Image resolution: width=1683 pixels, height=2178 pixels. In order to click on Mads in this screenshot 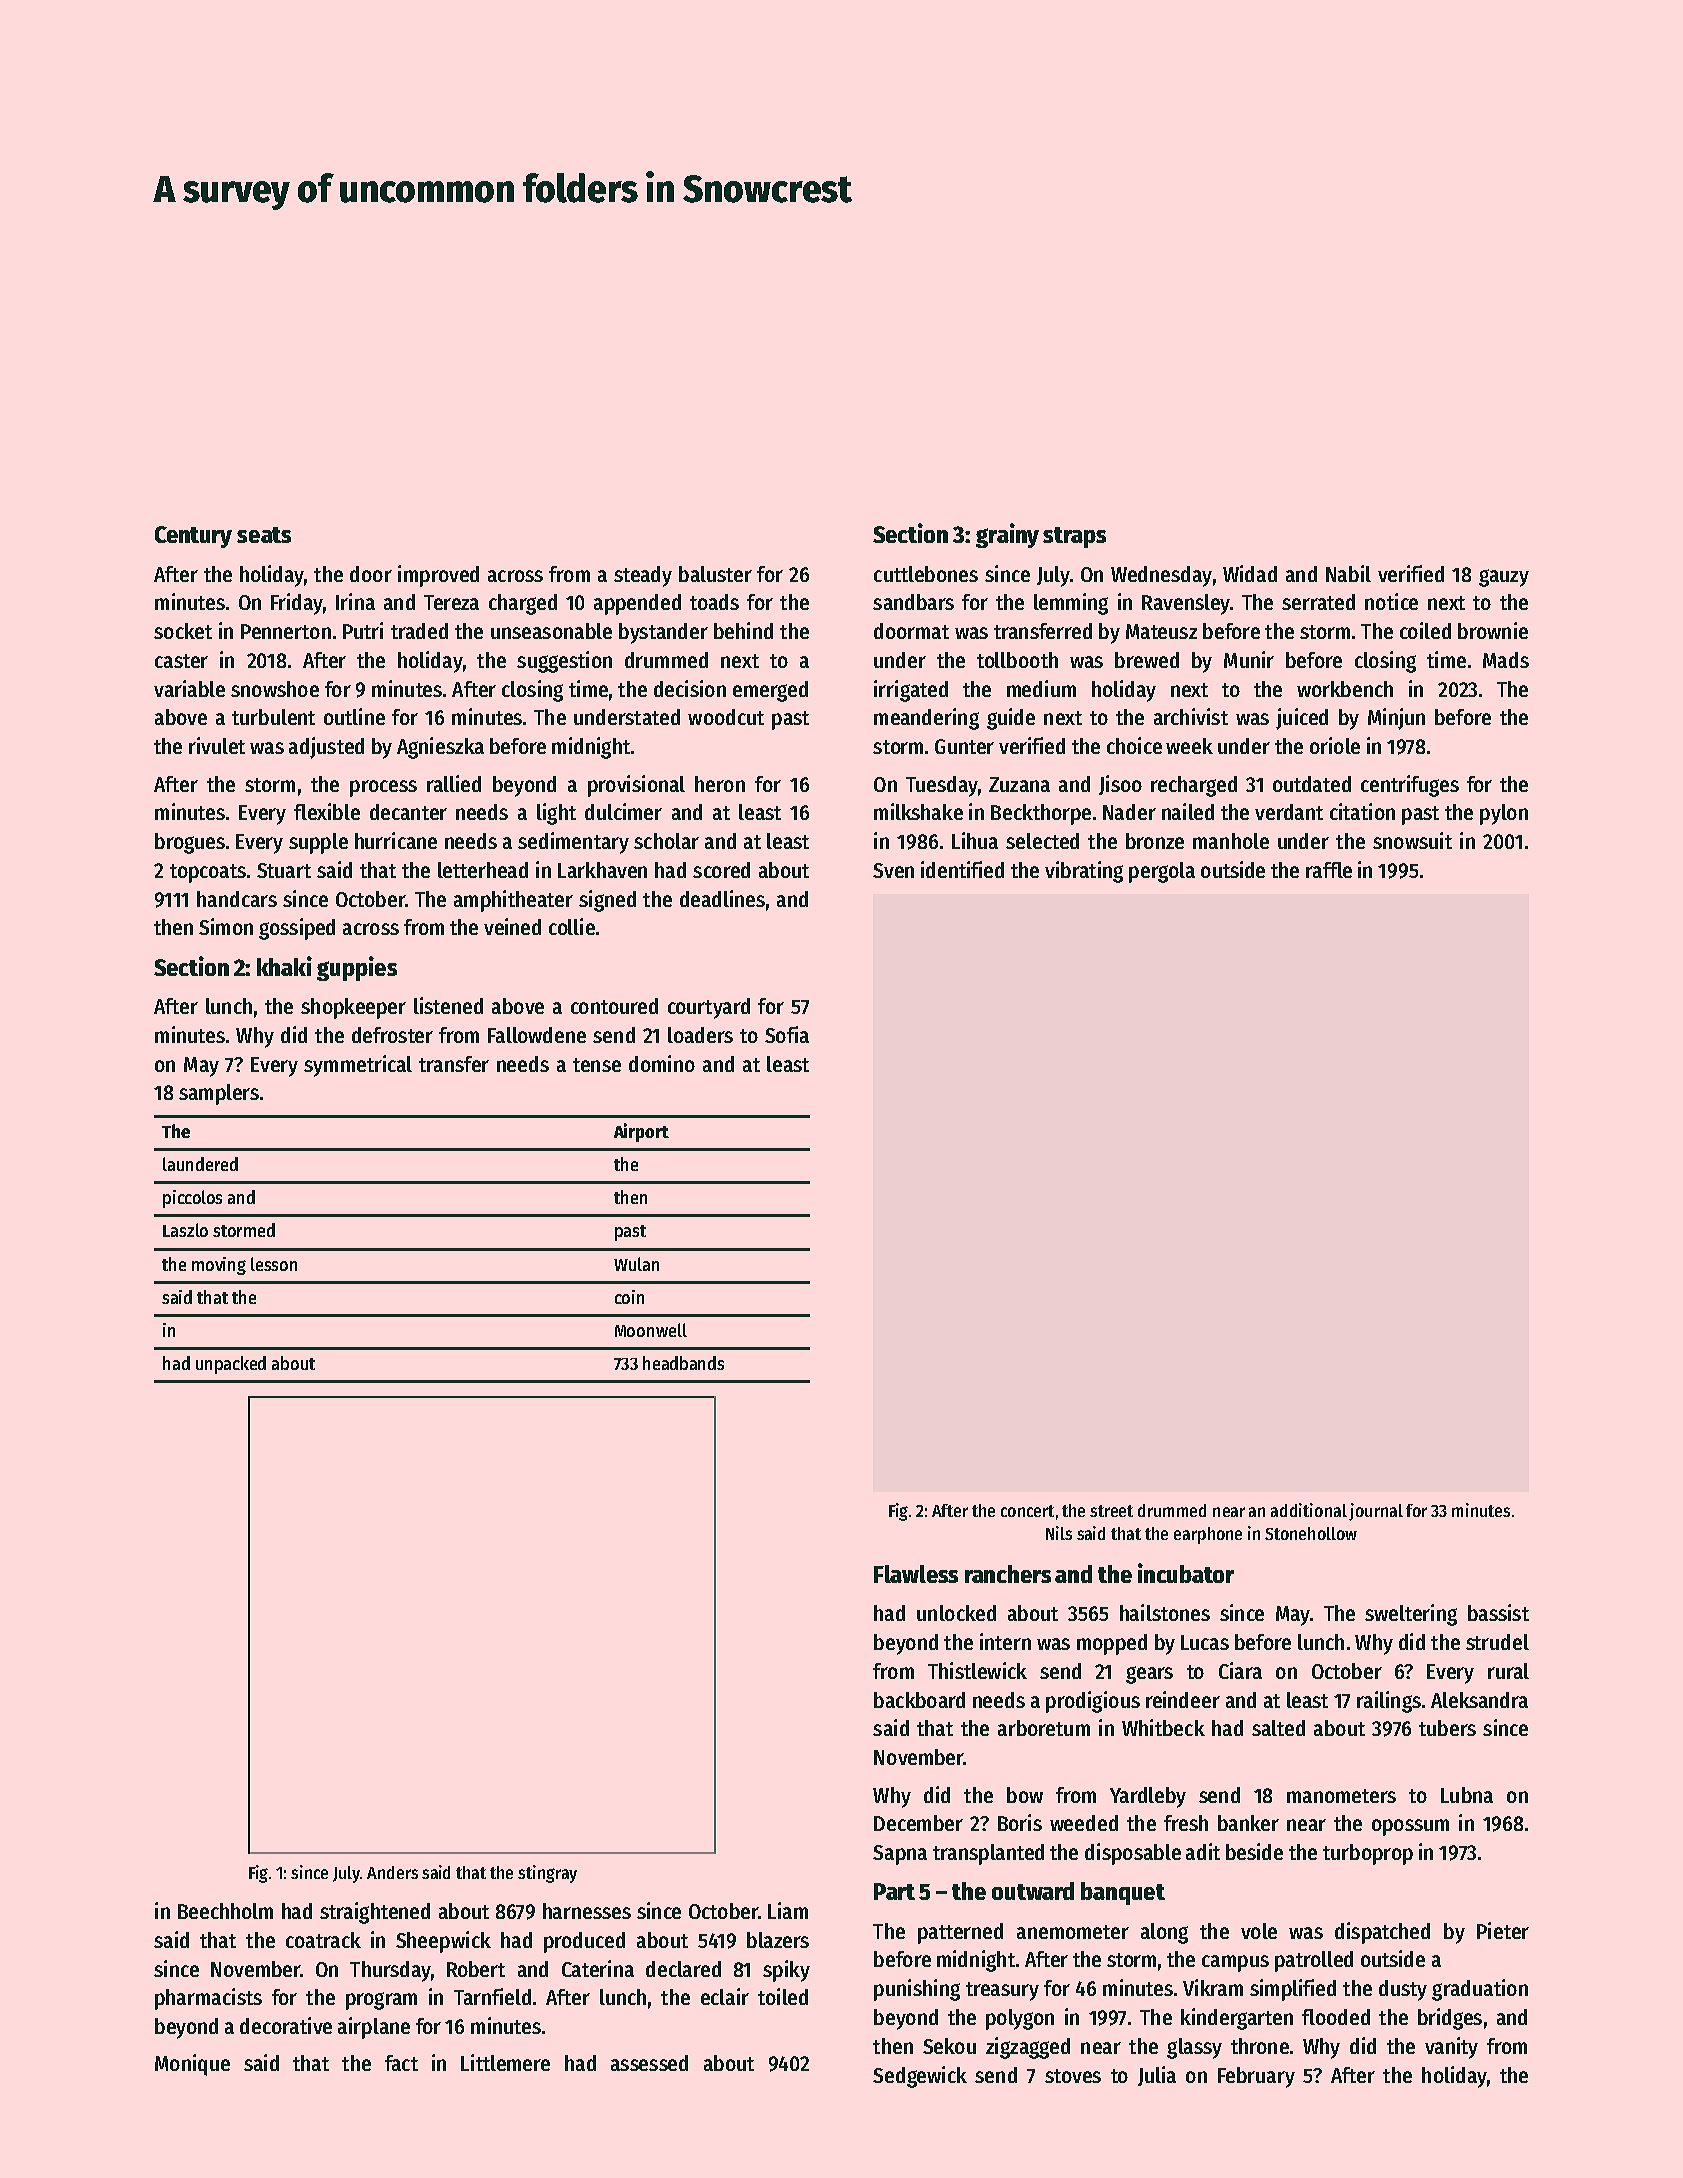, I will do `click(1506, 660)`.
